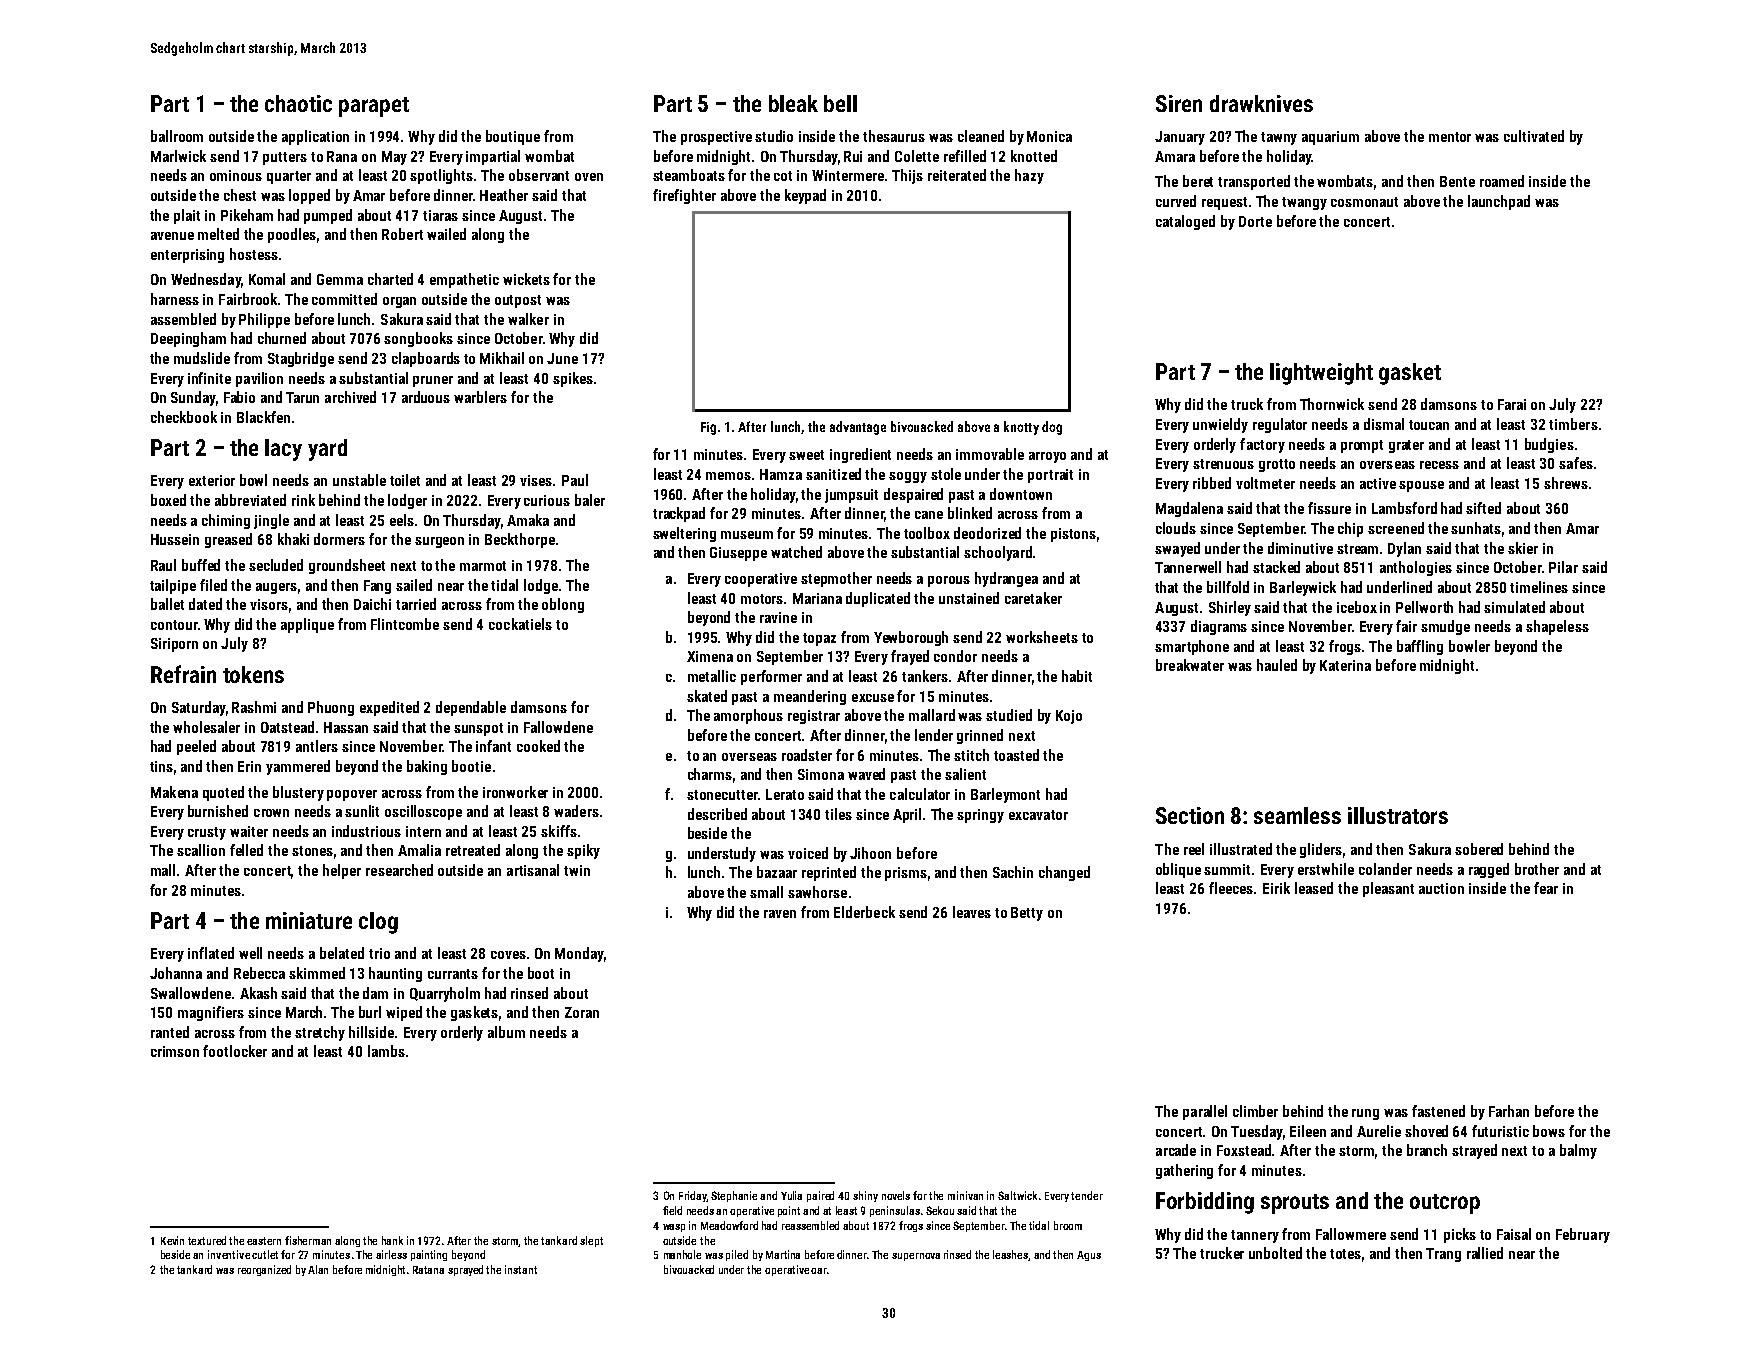 The image size is (1763, 1362). I want to click on Kevin, so click(172, 1240).
